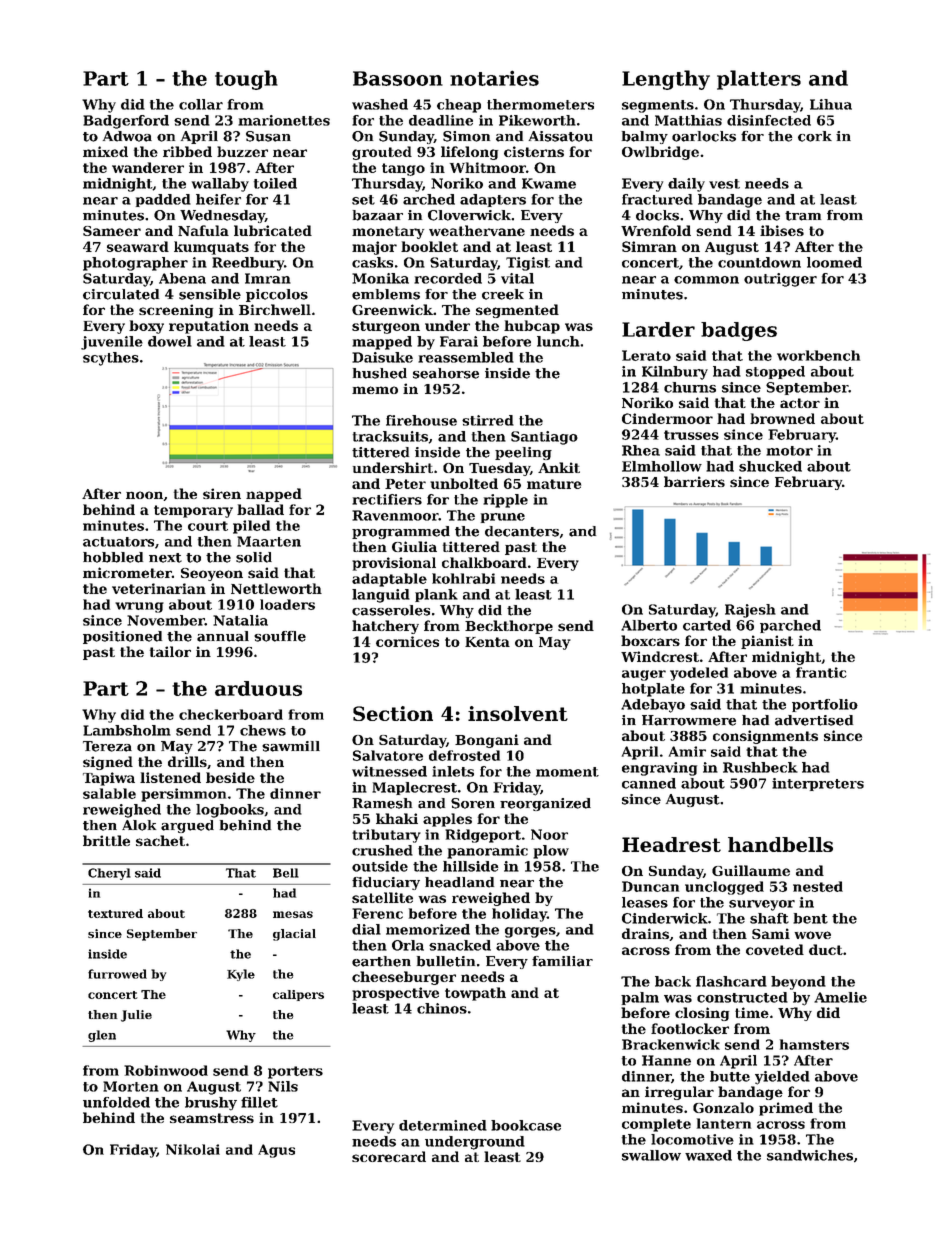  I want to click on duct, so click(826, 949).
